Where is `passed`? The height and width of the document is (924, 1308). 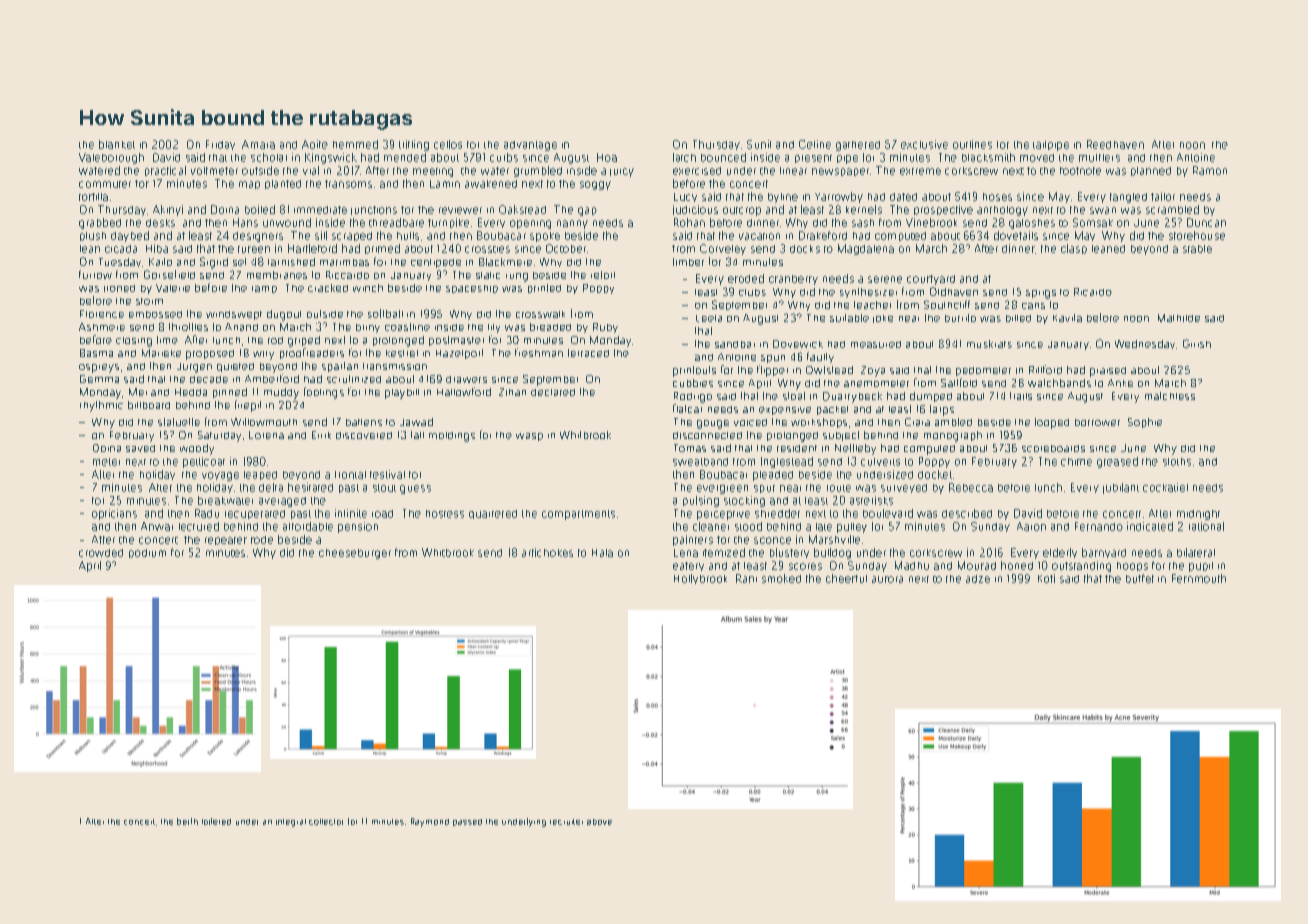
passed is located at coordinates (467, 822).
